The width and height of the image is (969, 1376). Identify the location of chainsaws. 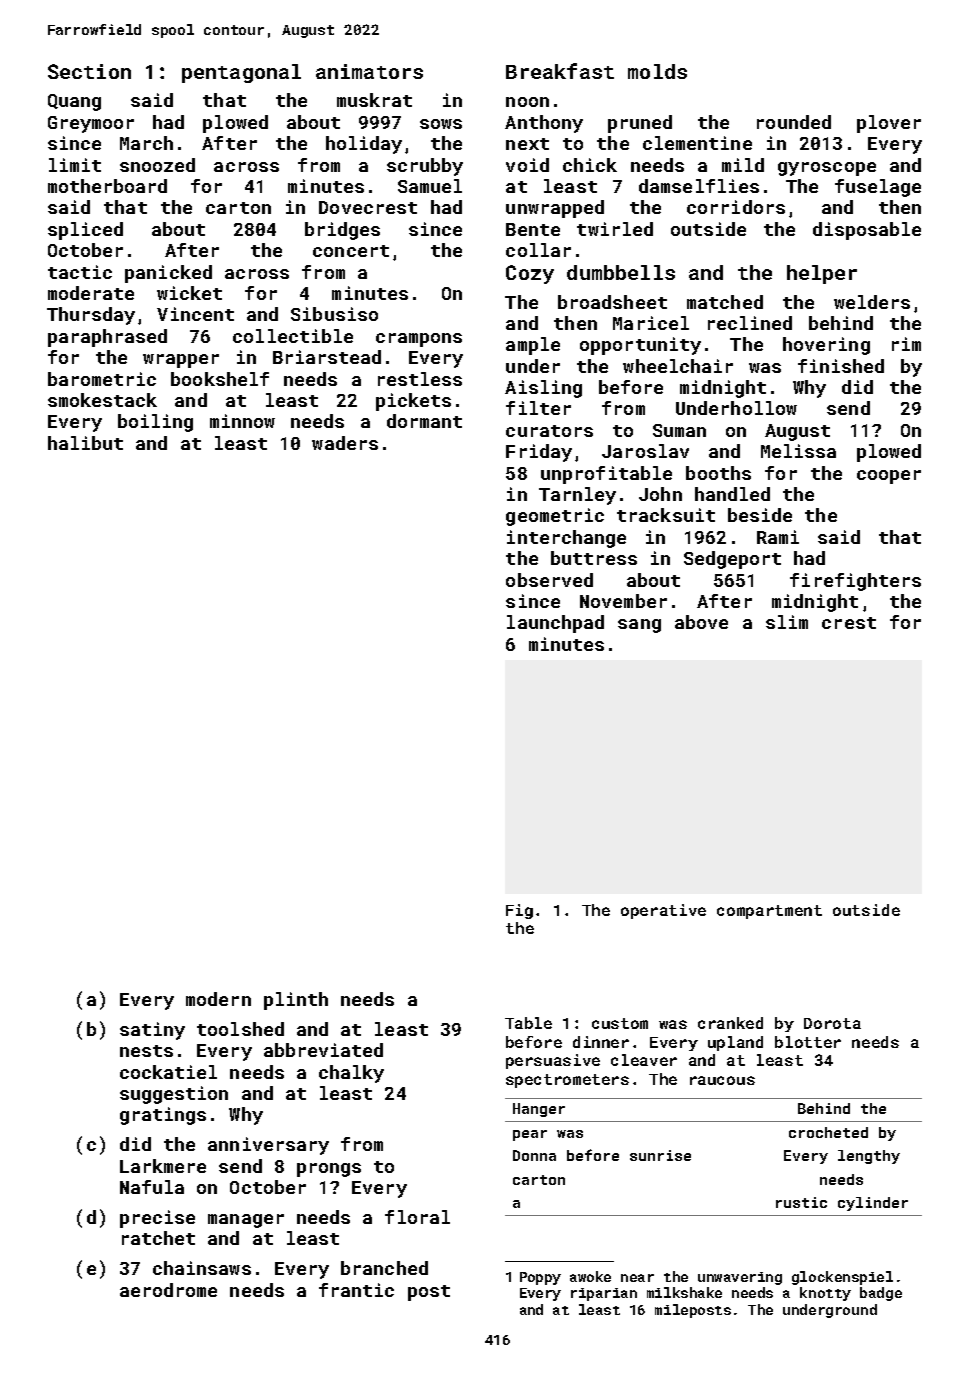
(202, 1268).
